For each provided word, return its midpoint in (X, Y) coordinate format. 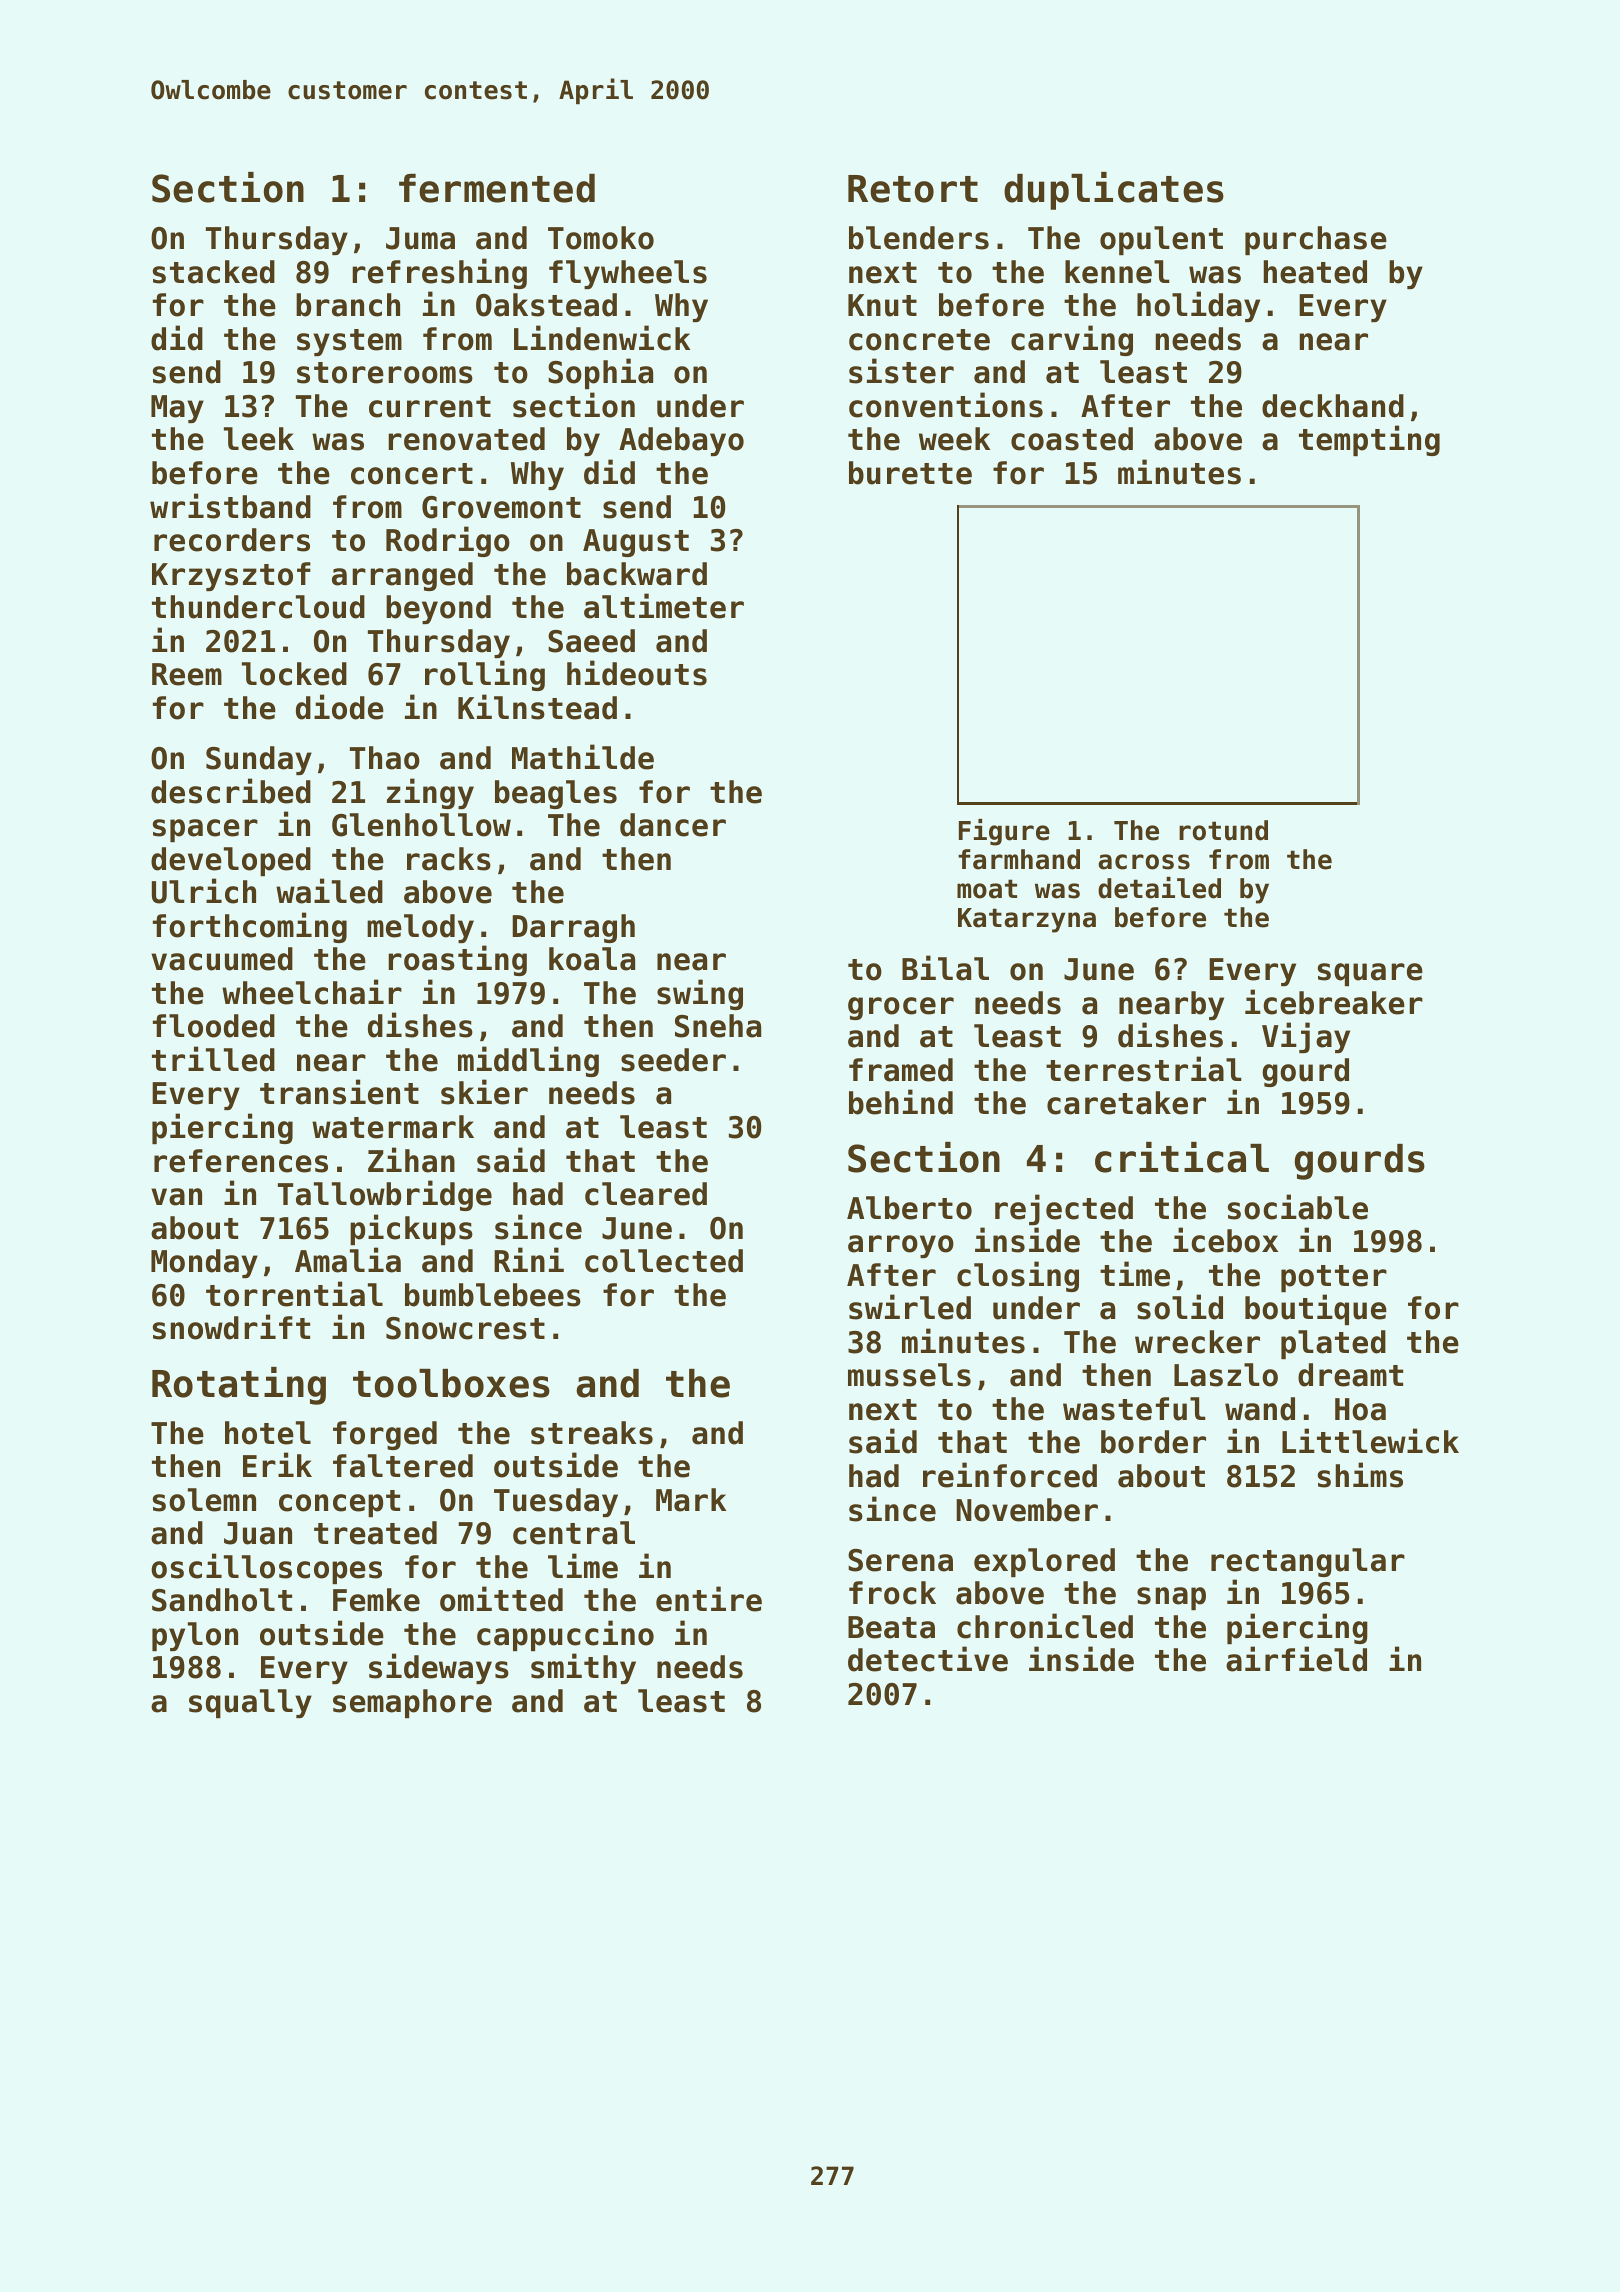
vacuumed (222, 959)
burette (910, 473)
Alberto (909, 1208)
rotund (1223, 830)
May (177, 409)
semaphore (412, 1703)
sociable (1298, 1207)
